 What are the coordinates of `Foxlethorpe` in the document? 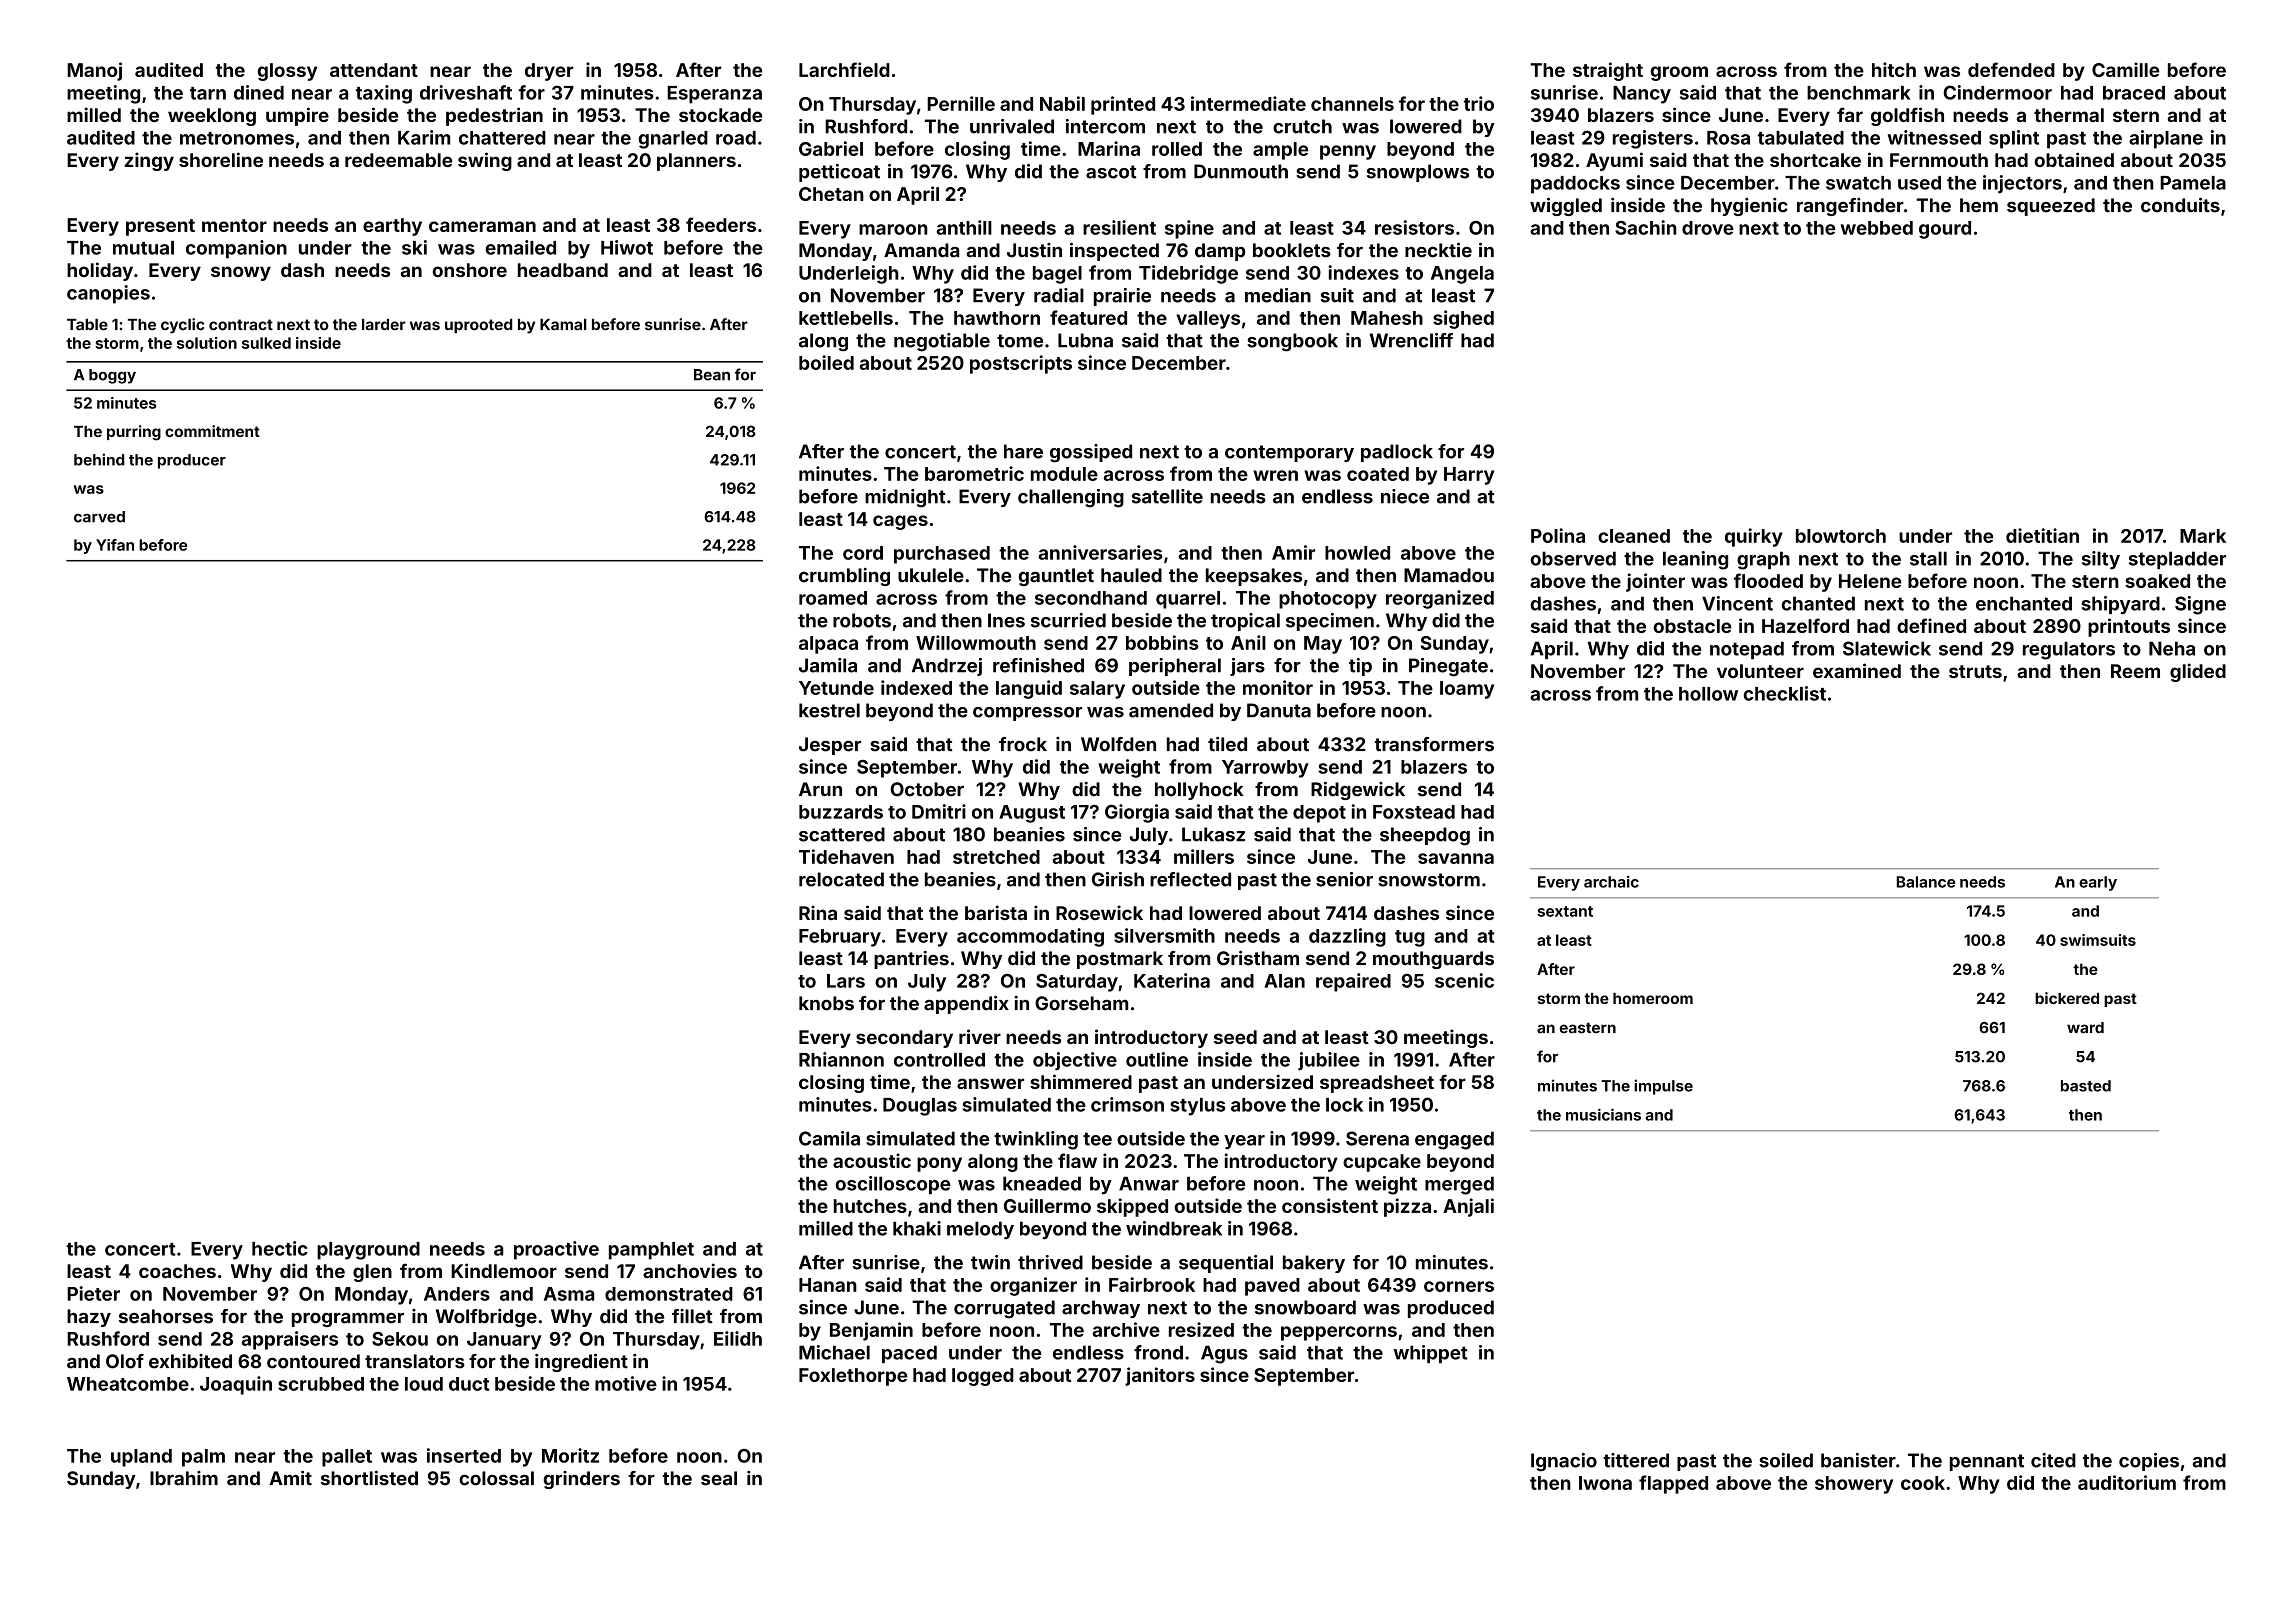 It's located at (853, 1377).
